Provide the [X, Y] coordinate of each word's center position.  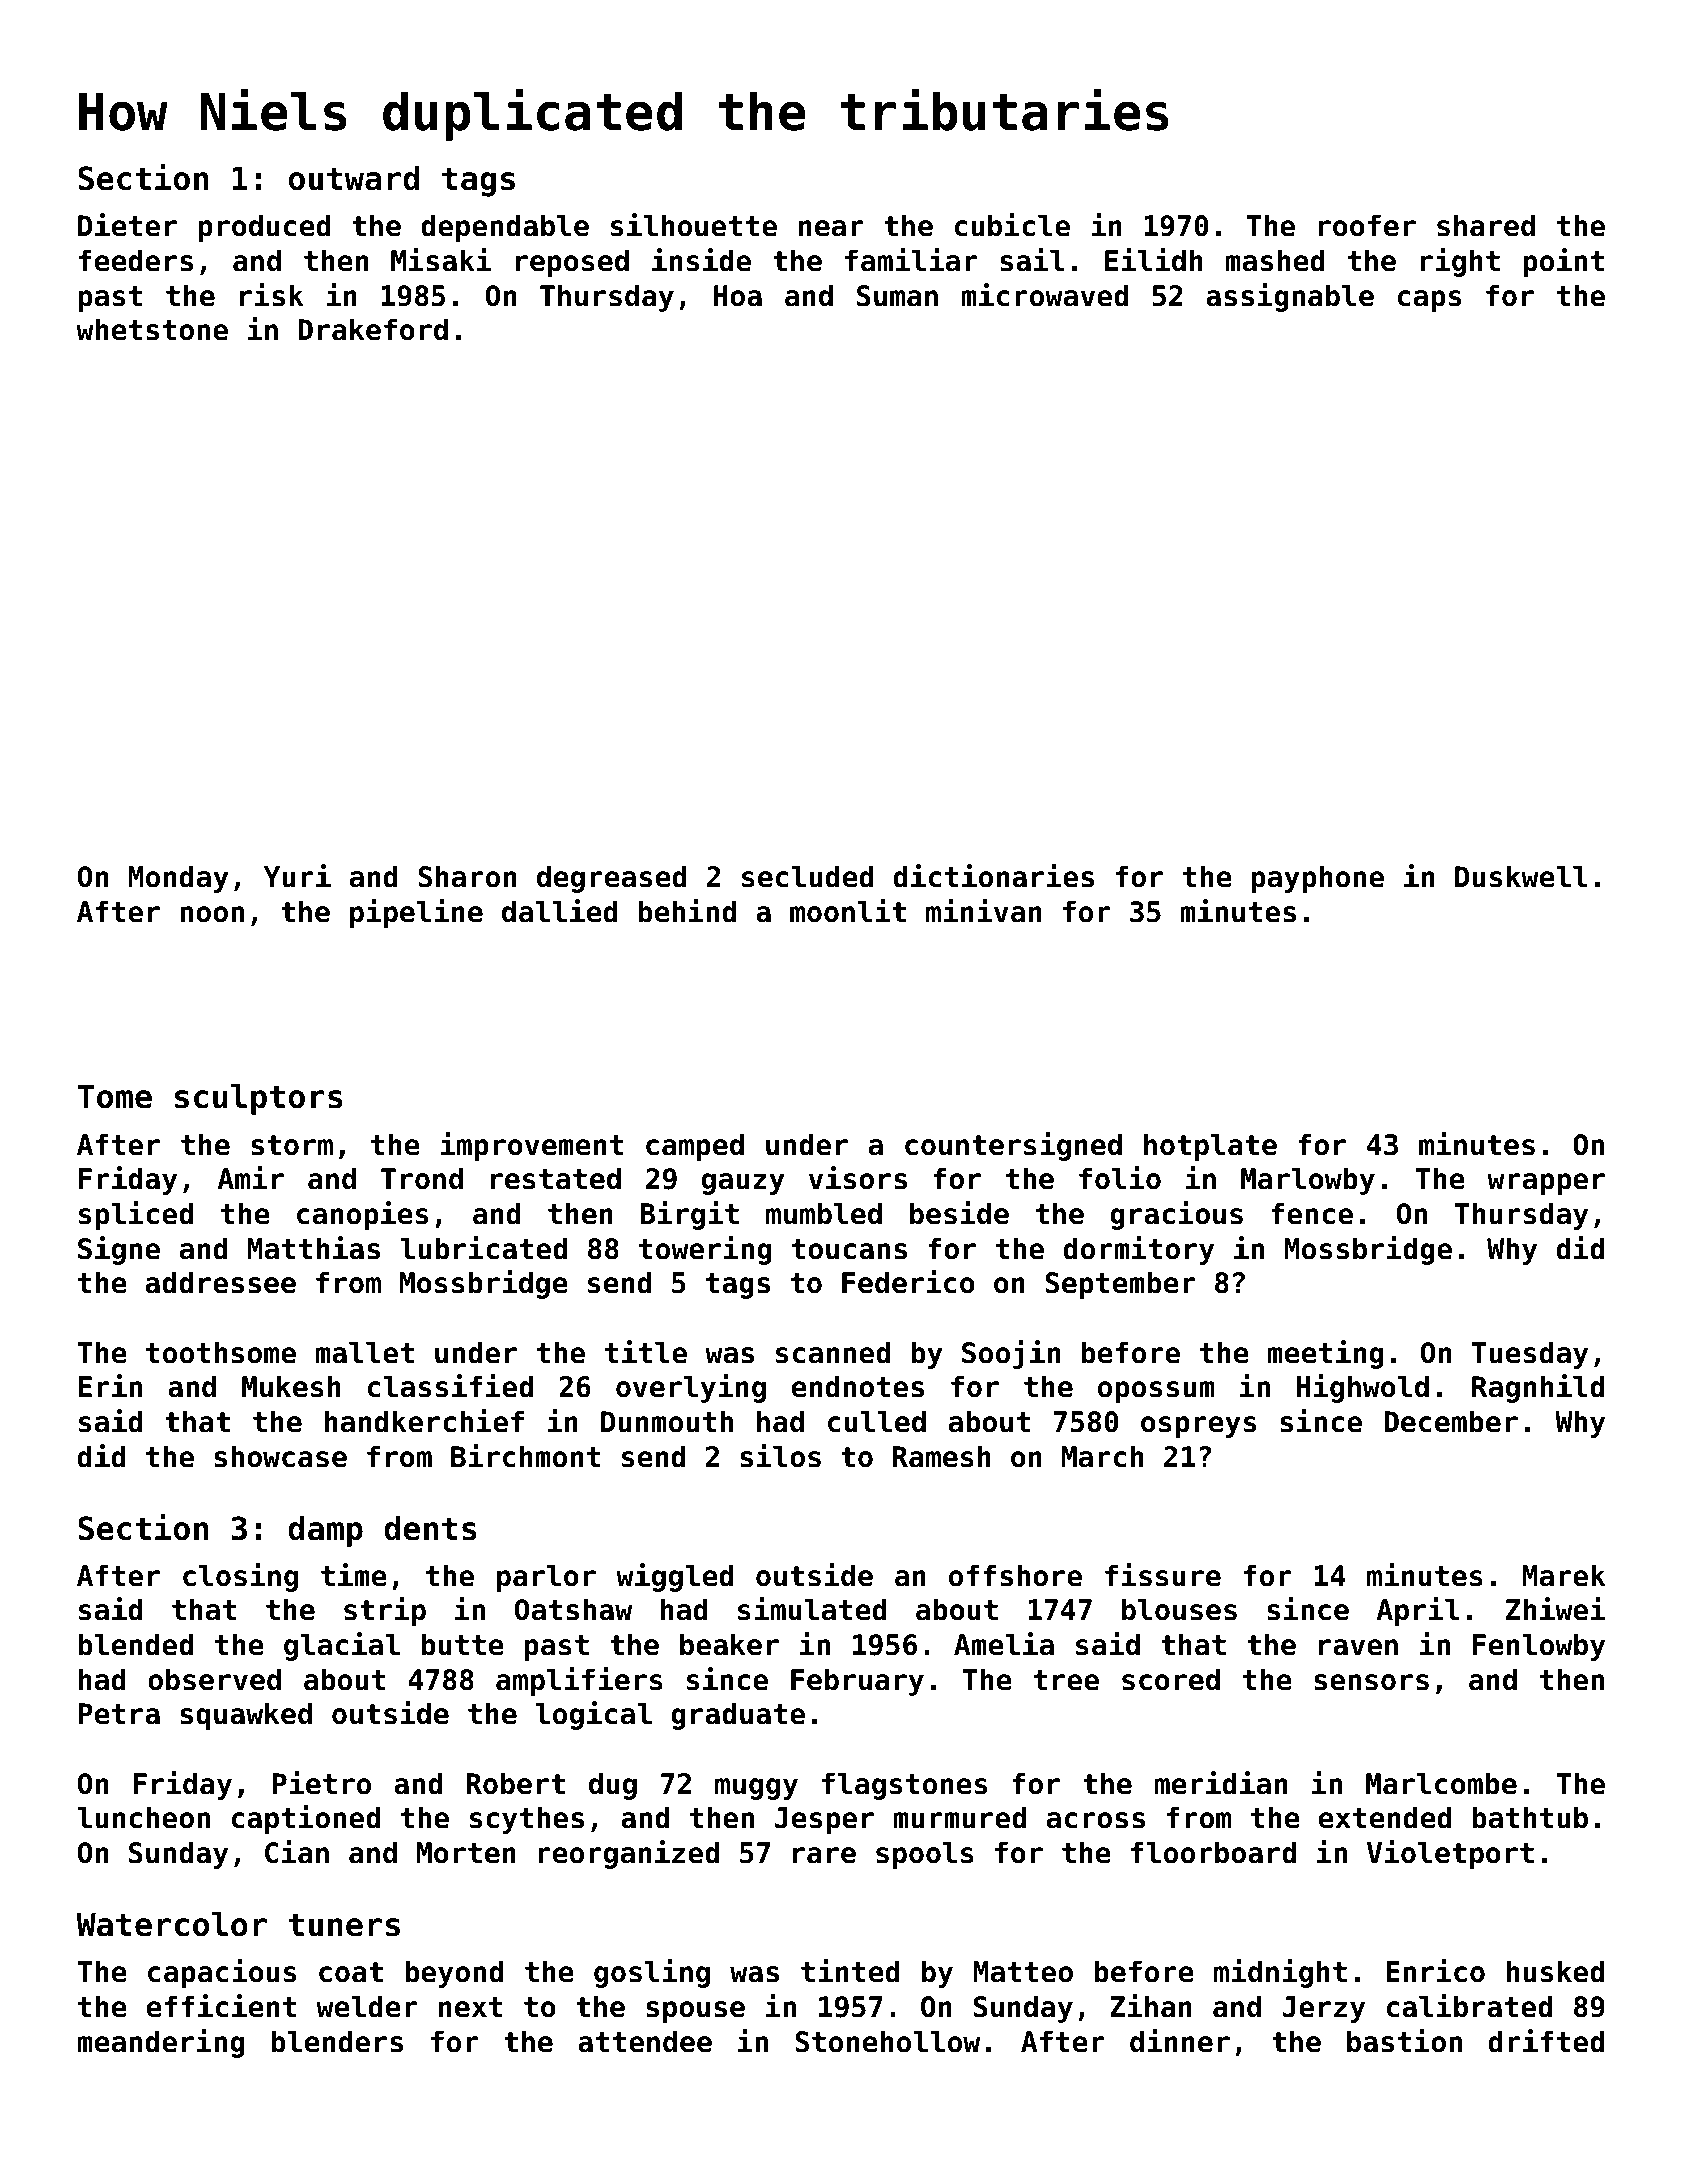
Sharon [467, 876]
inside [701, 260]
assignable [1290, 297]
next [471, 2007]
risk [272, 295]
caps [1429, 301]
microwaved [1044, 295]
